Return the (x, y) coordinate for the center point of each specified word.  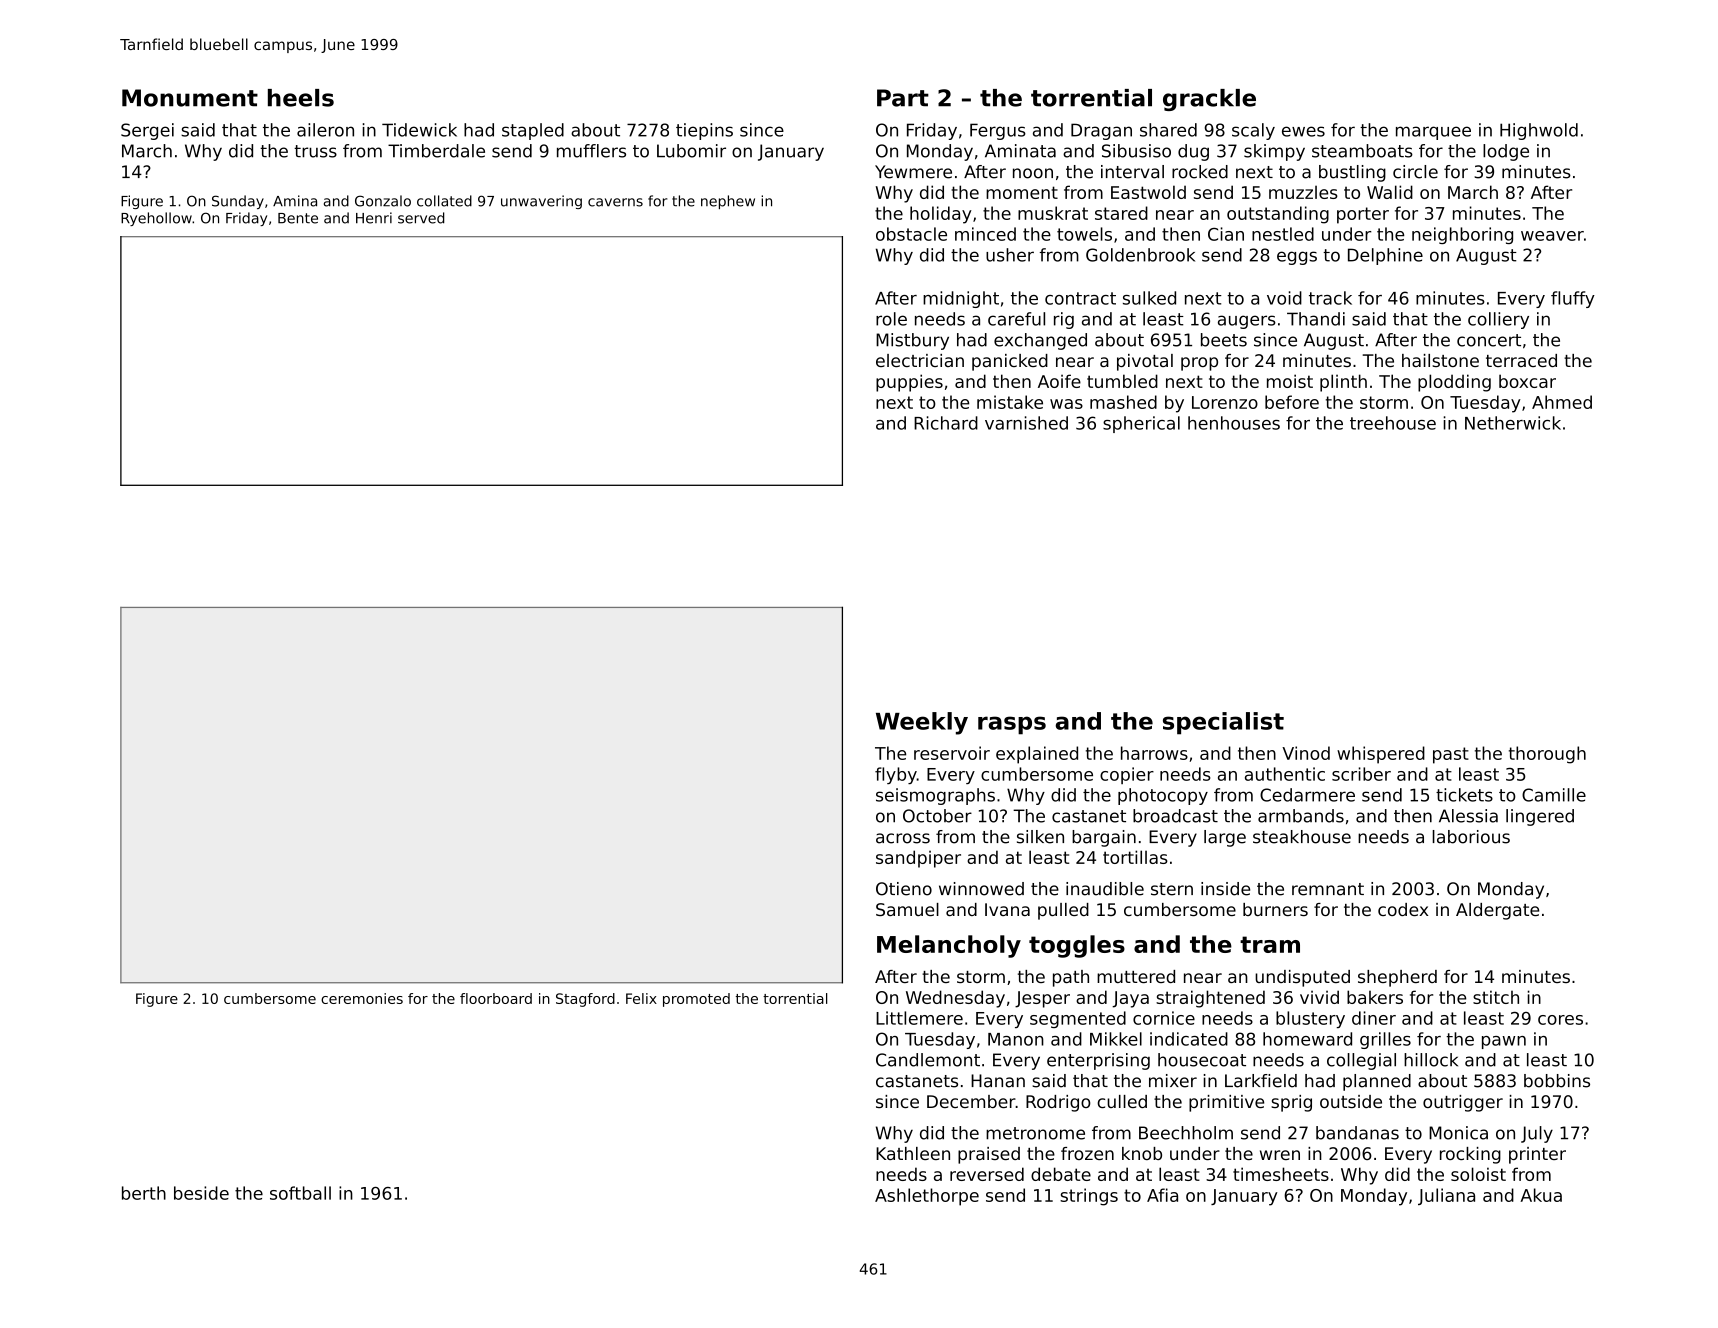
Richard (946, 423)
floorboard (496, 998)
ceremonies (362, 998)
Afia (1162, 1195)
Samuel (907, 909)
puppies (909, 383)
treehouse (1393, 423)
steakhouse (1302, 837)
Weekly (922, 723)
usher (1010, 255)
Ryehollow (156, 219)
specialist (1223, 723)
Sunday (238, 202)
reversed (987, 1174)
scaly (1253, 131)
